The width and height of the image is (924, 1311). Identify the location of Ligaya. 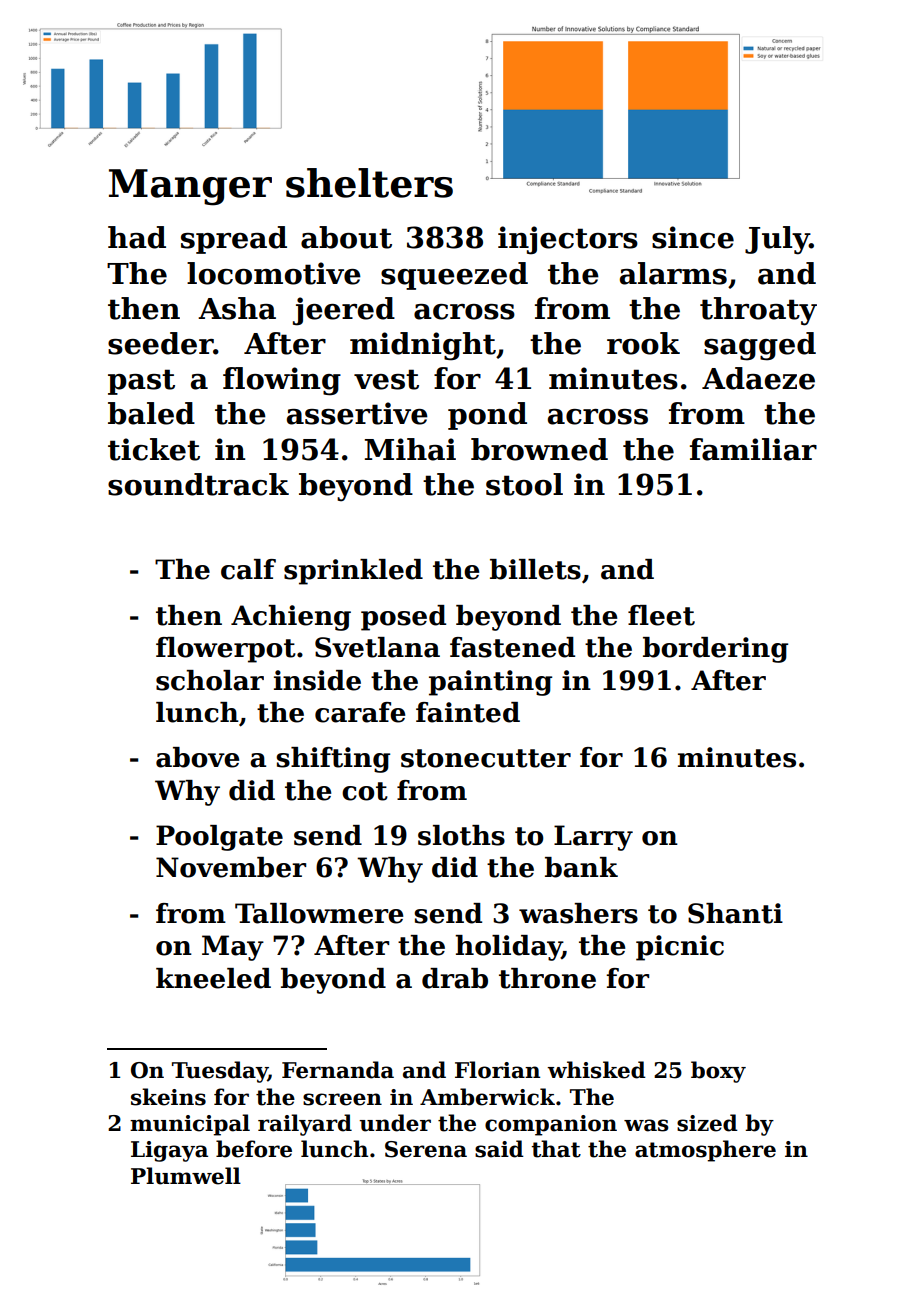
(169, 1151).
